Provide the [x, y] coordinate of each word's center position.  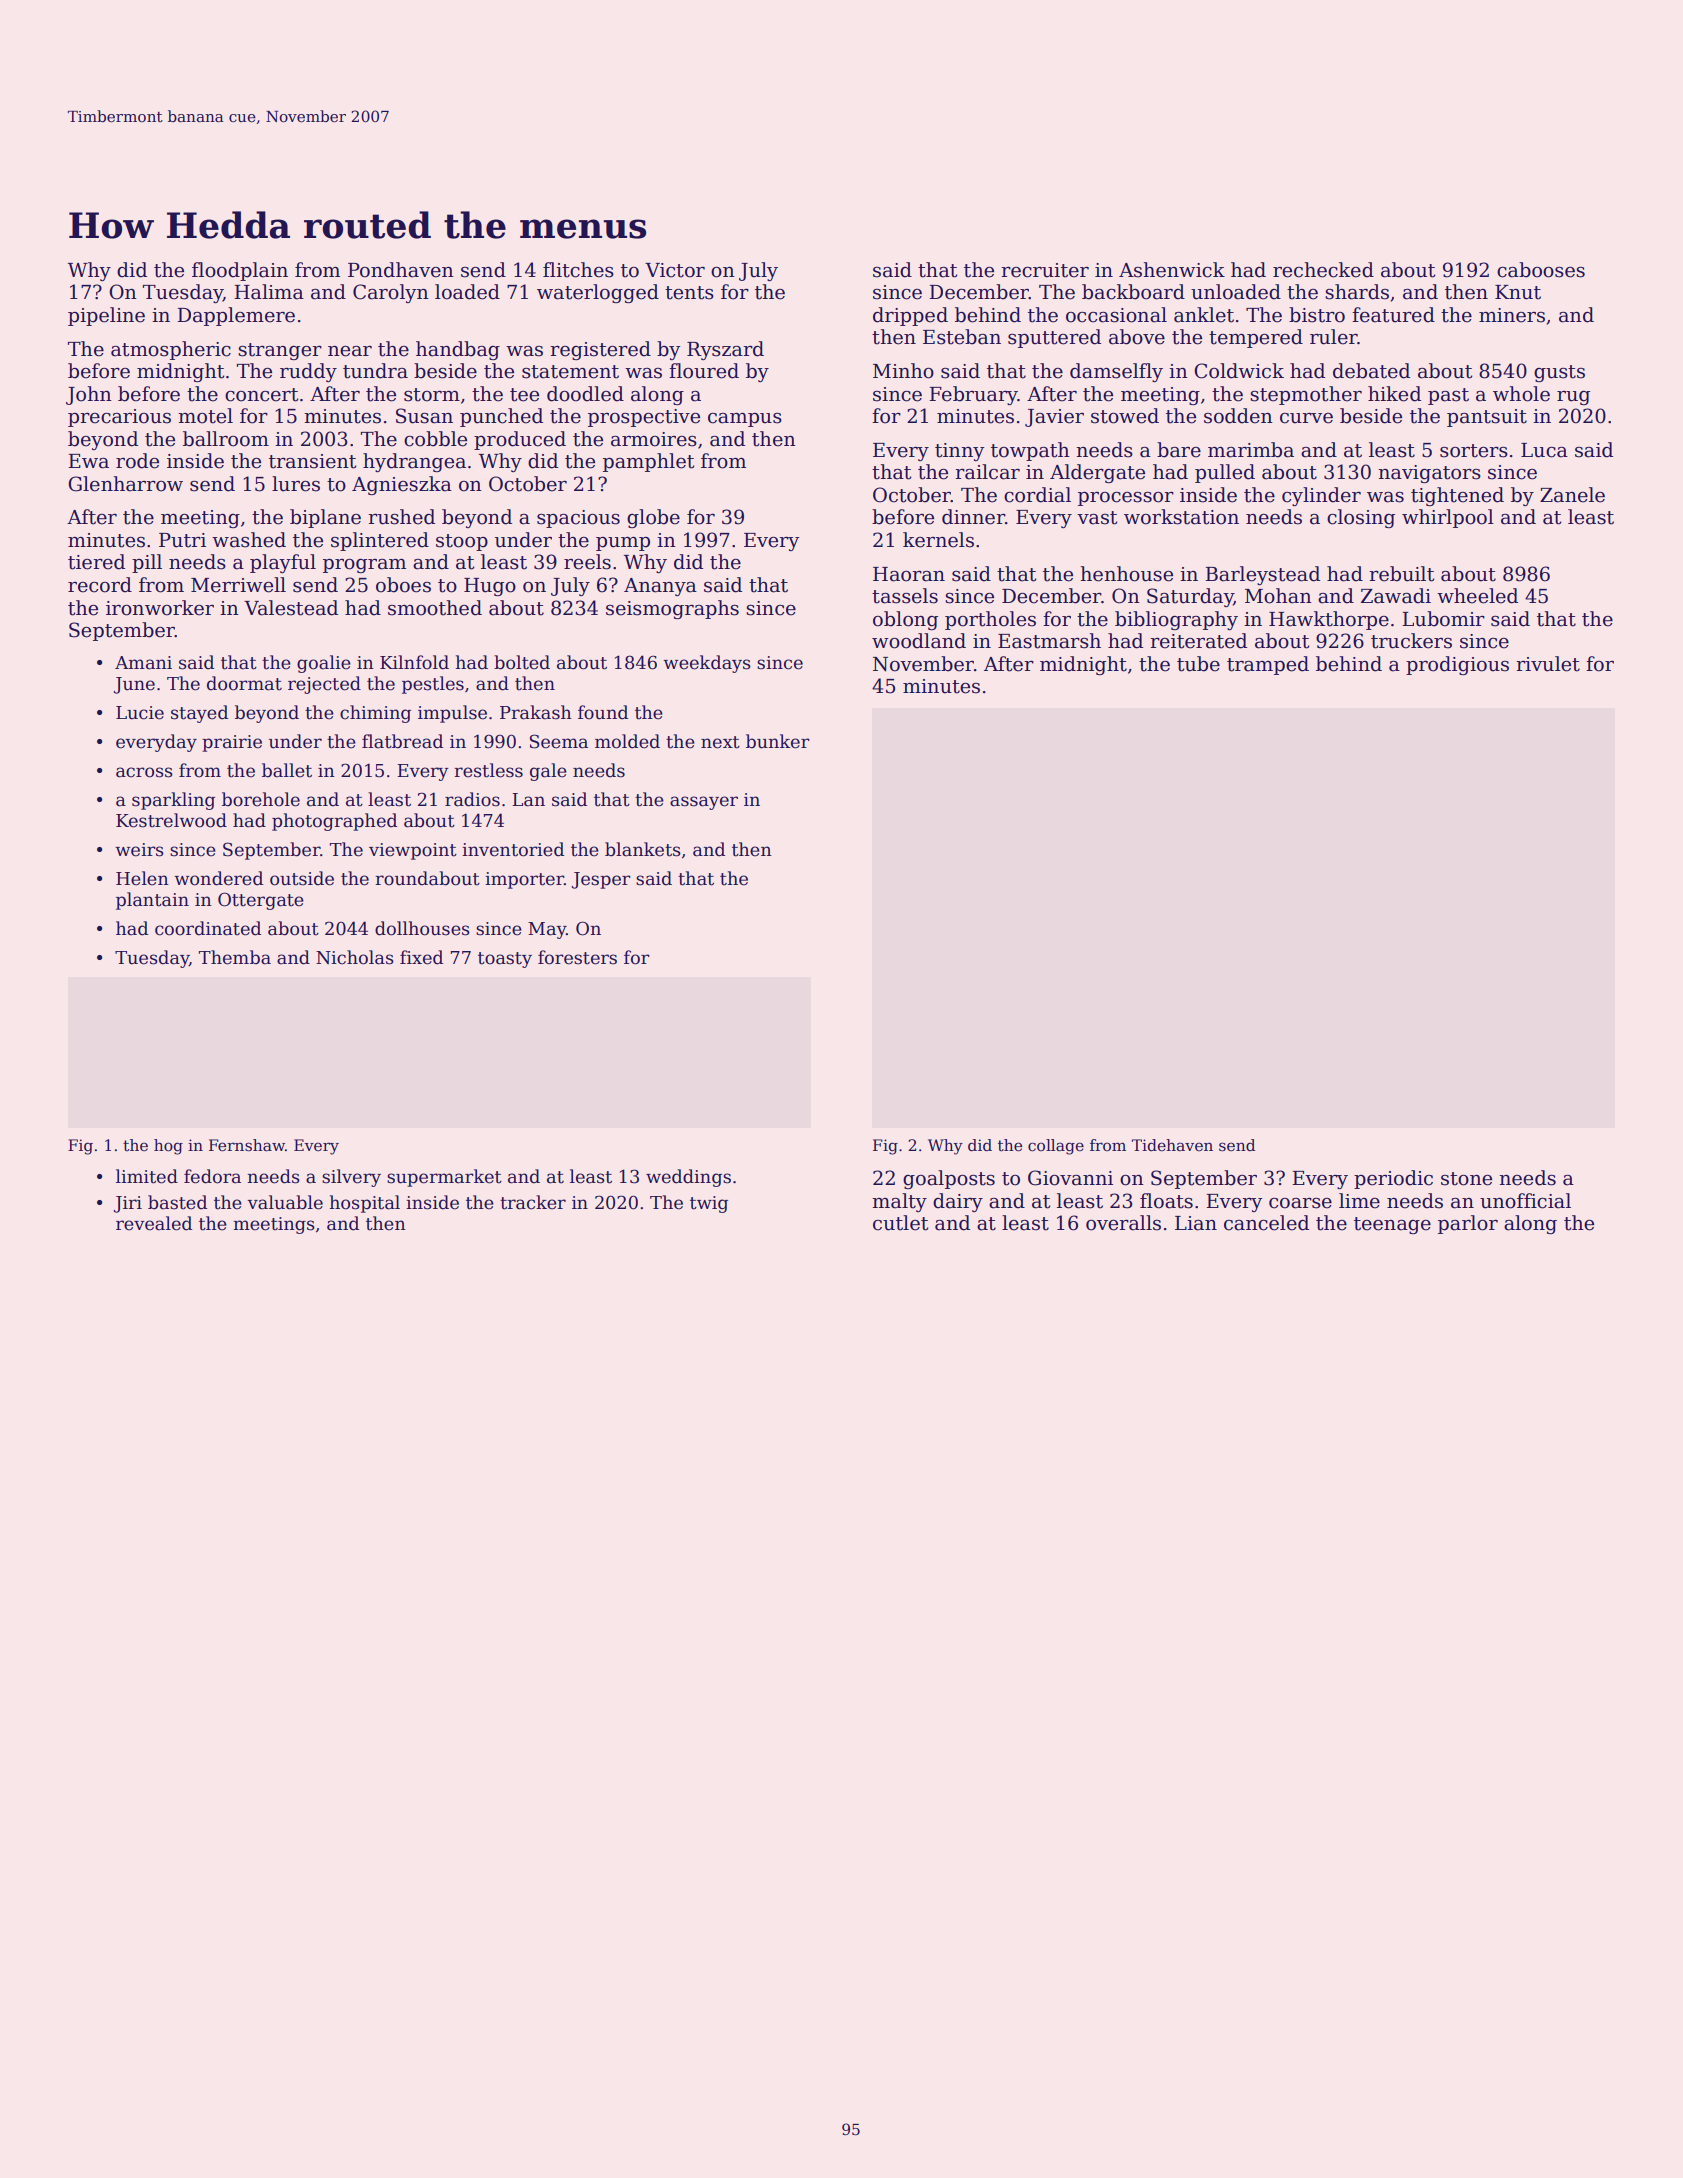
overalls [1123, 1223]
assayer [704, 803]
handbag [458, 350]
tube [1198, 664]
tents [689, 293]
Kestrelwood [171, 820]
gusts [1559, 373]
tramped [1268, 665]
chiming [375, 714]
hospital [365, 1204]
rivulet [1548, 664]
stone [1466, 1179]
